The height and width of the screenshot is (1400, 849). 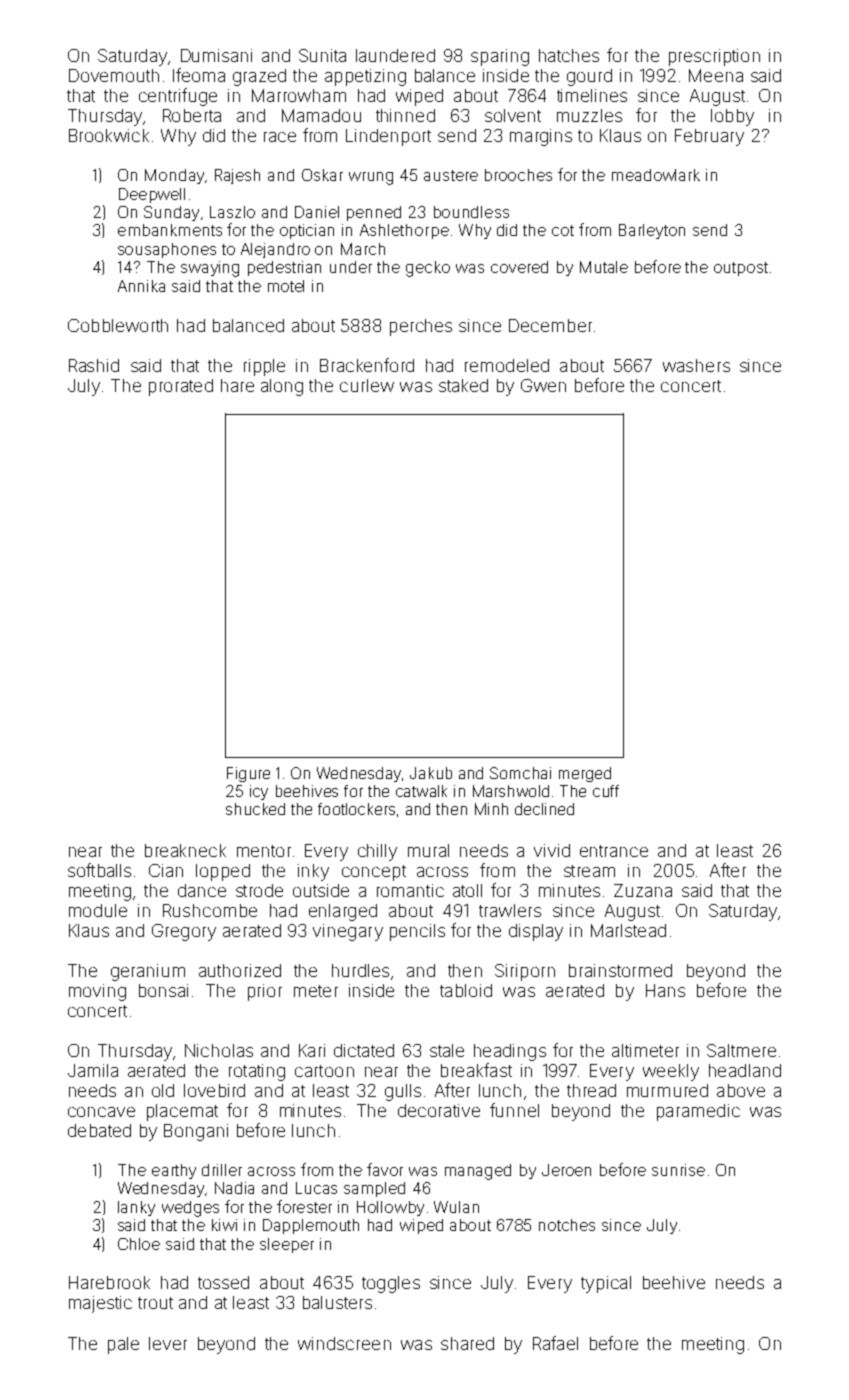 I want to click on cuff, so click(x=606, y=791).
